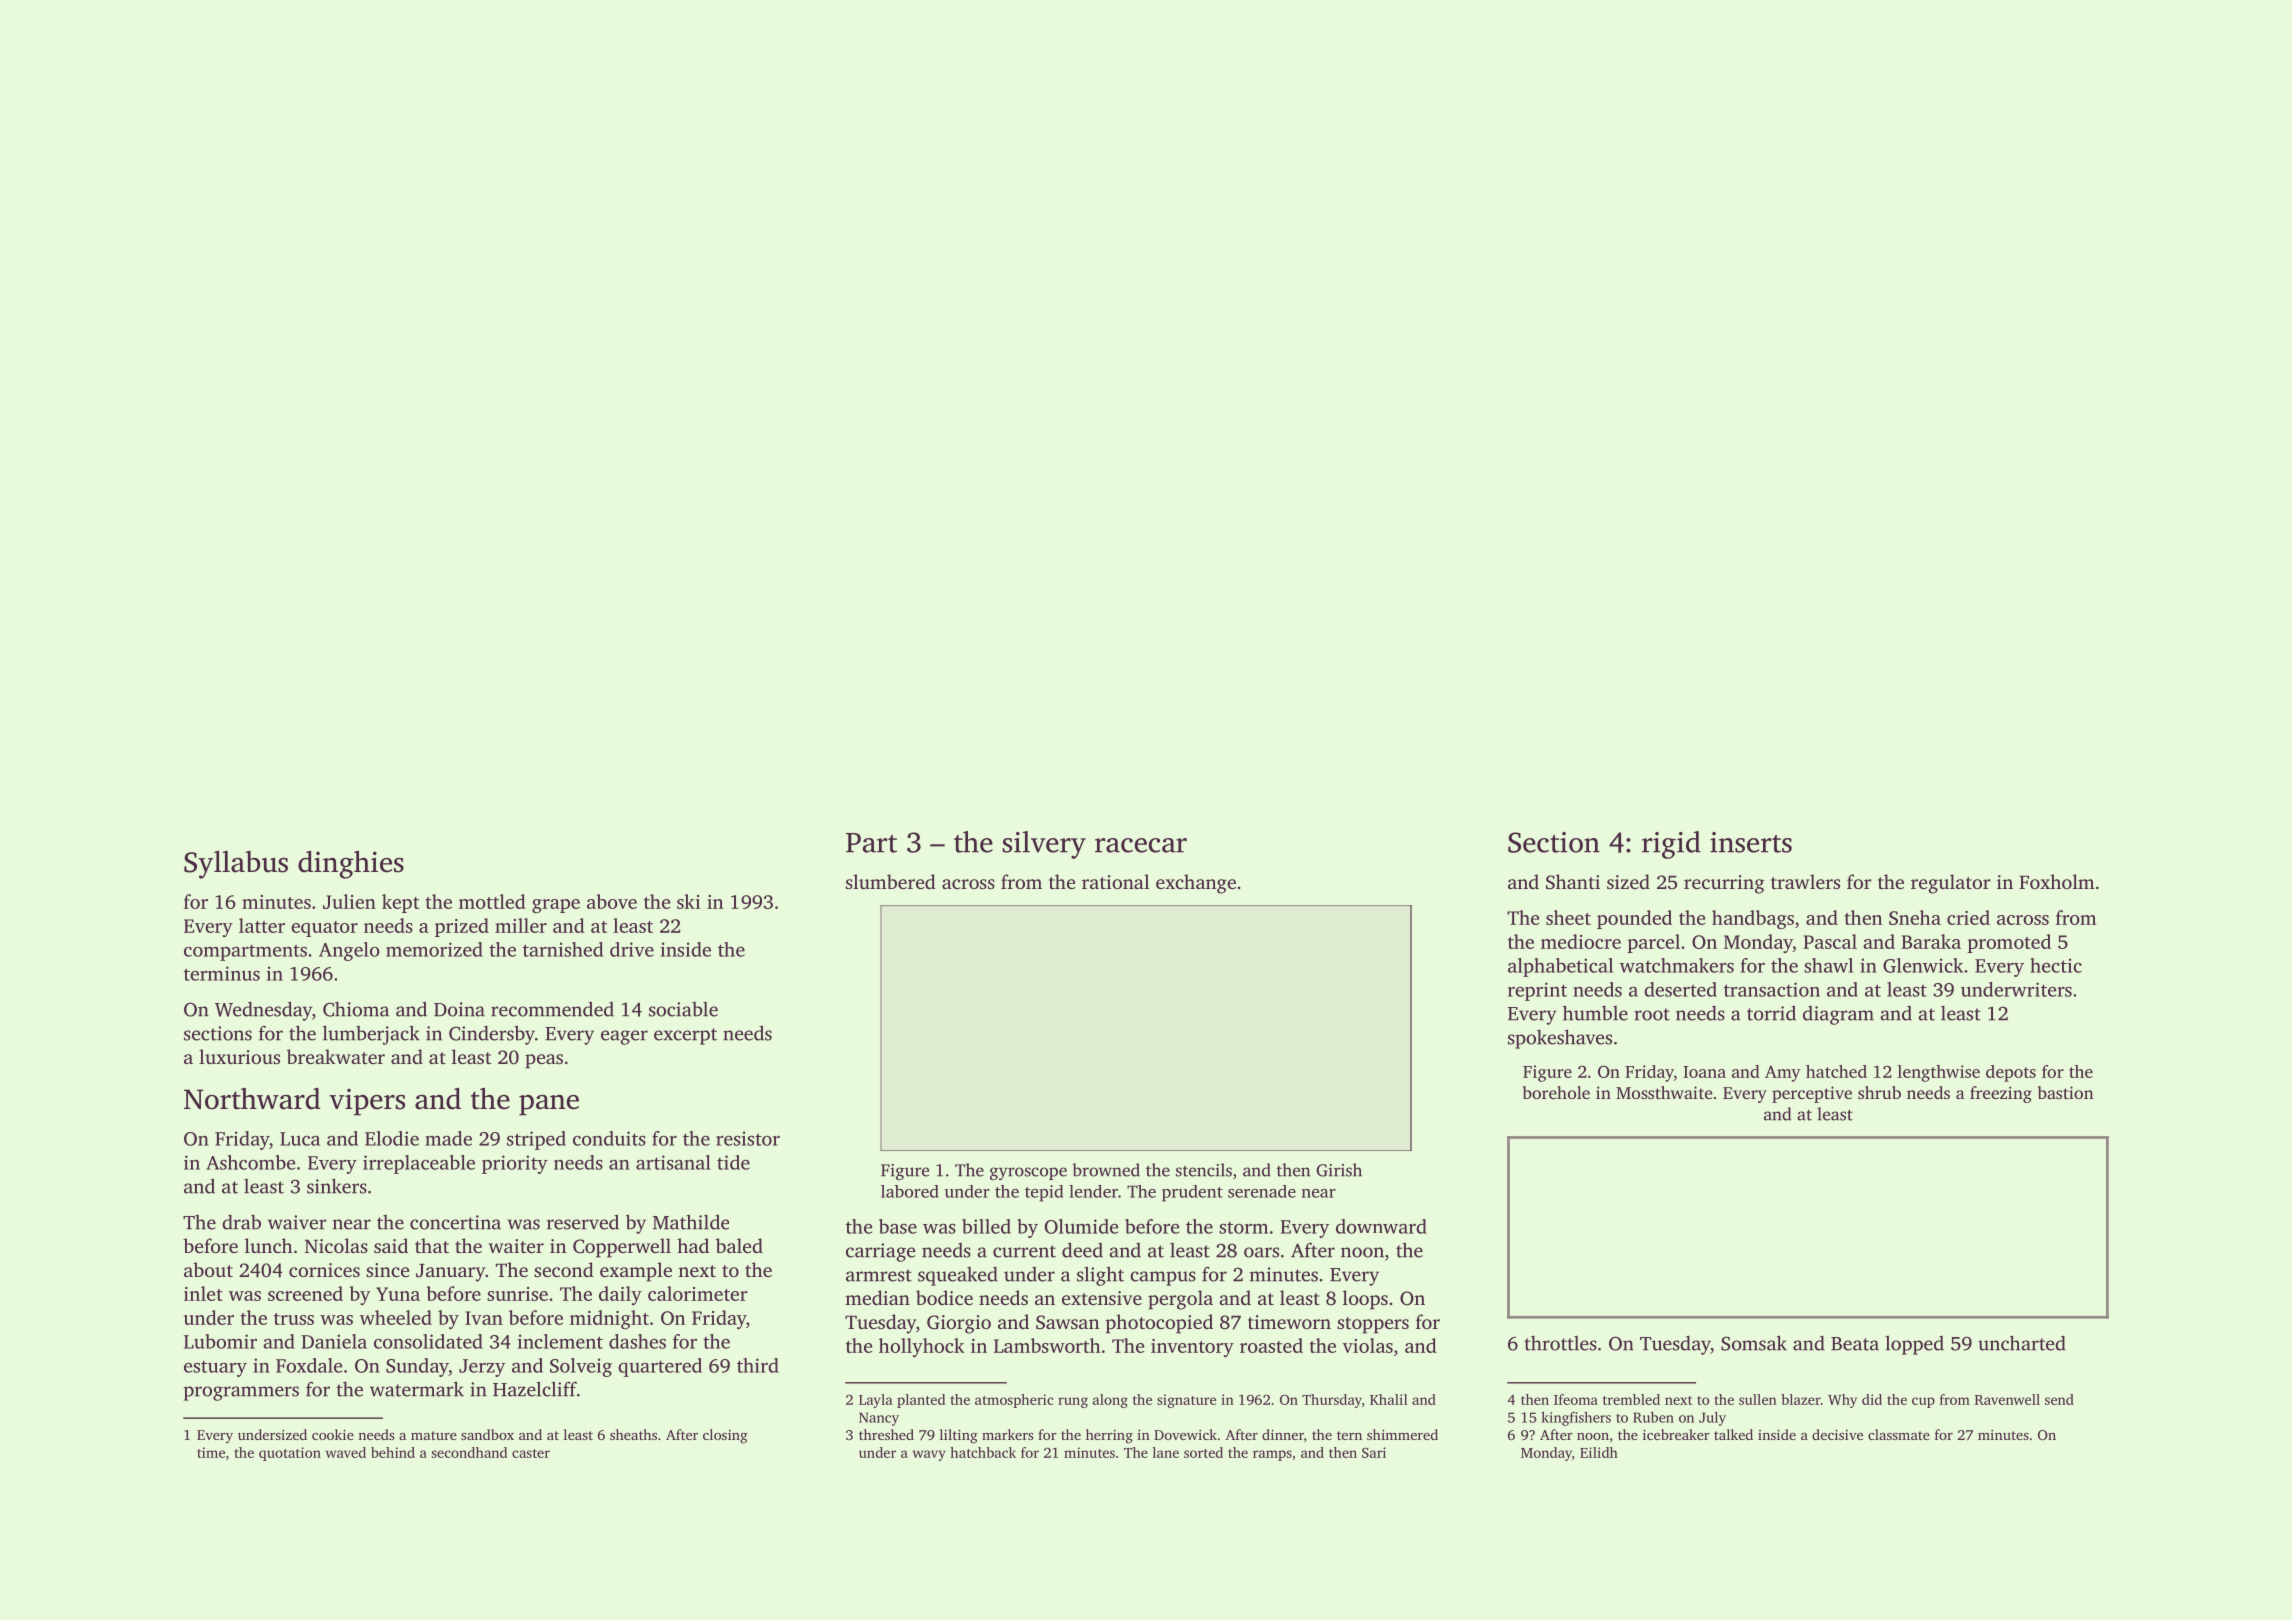 This screenshot has width=2292, height=1620. I want to click on Lubomir, so click(220, 1341).
